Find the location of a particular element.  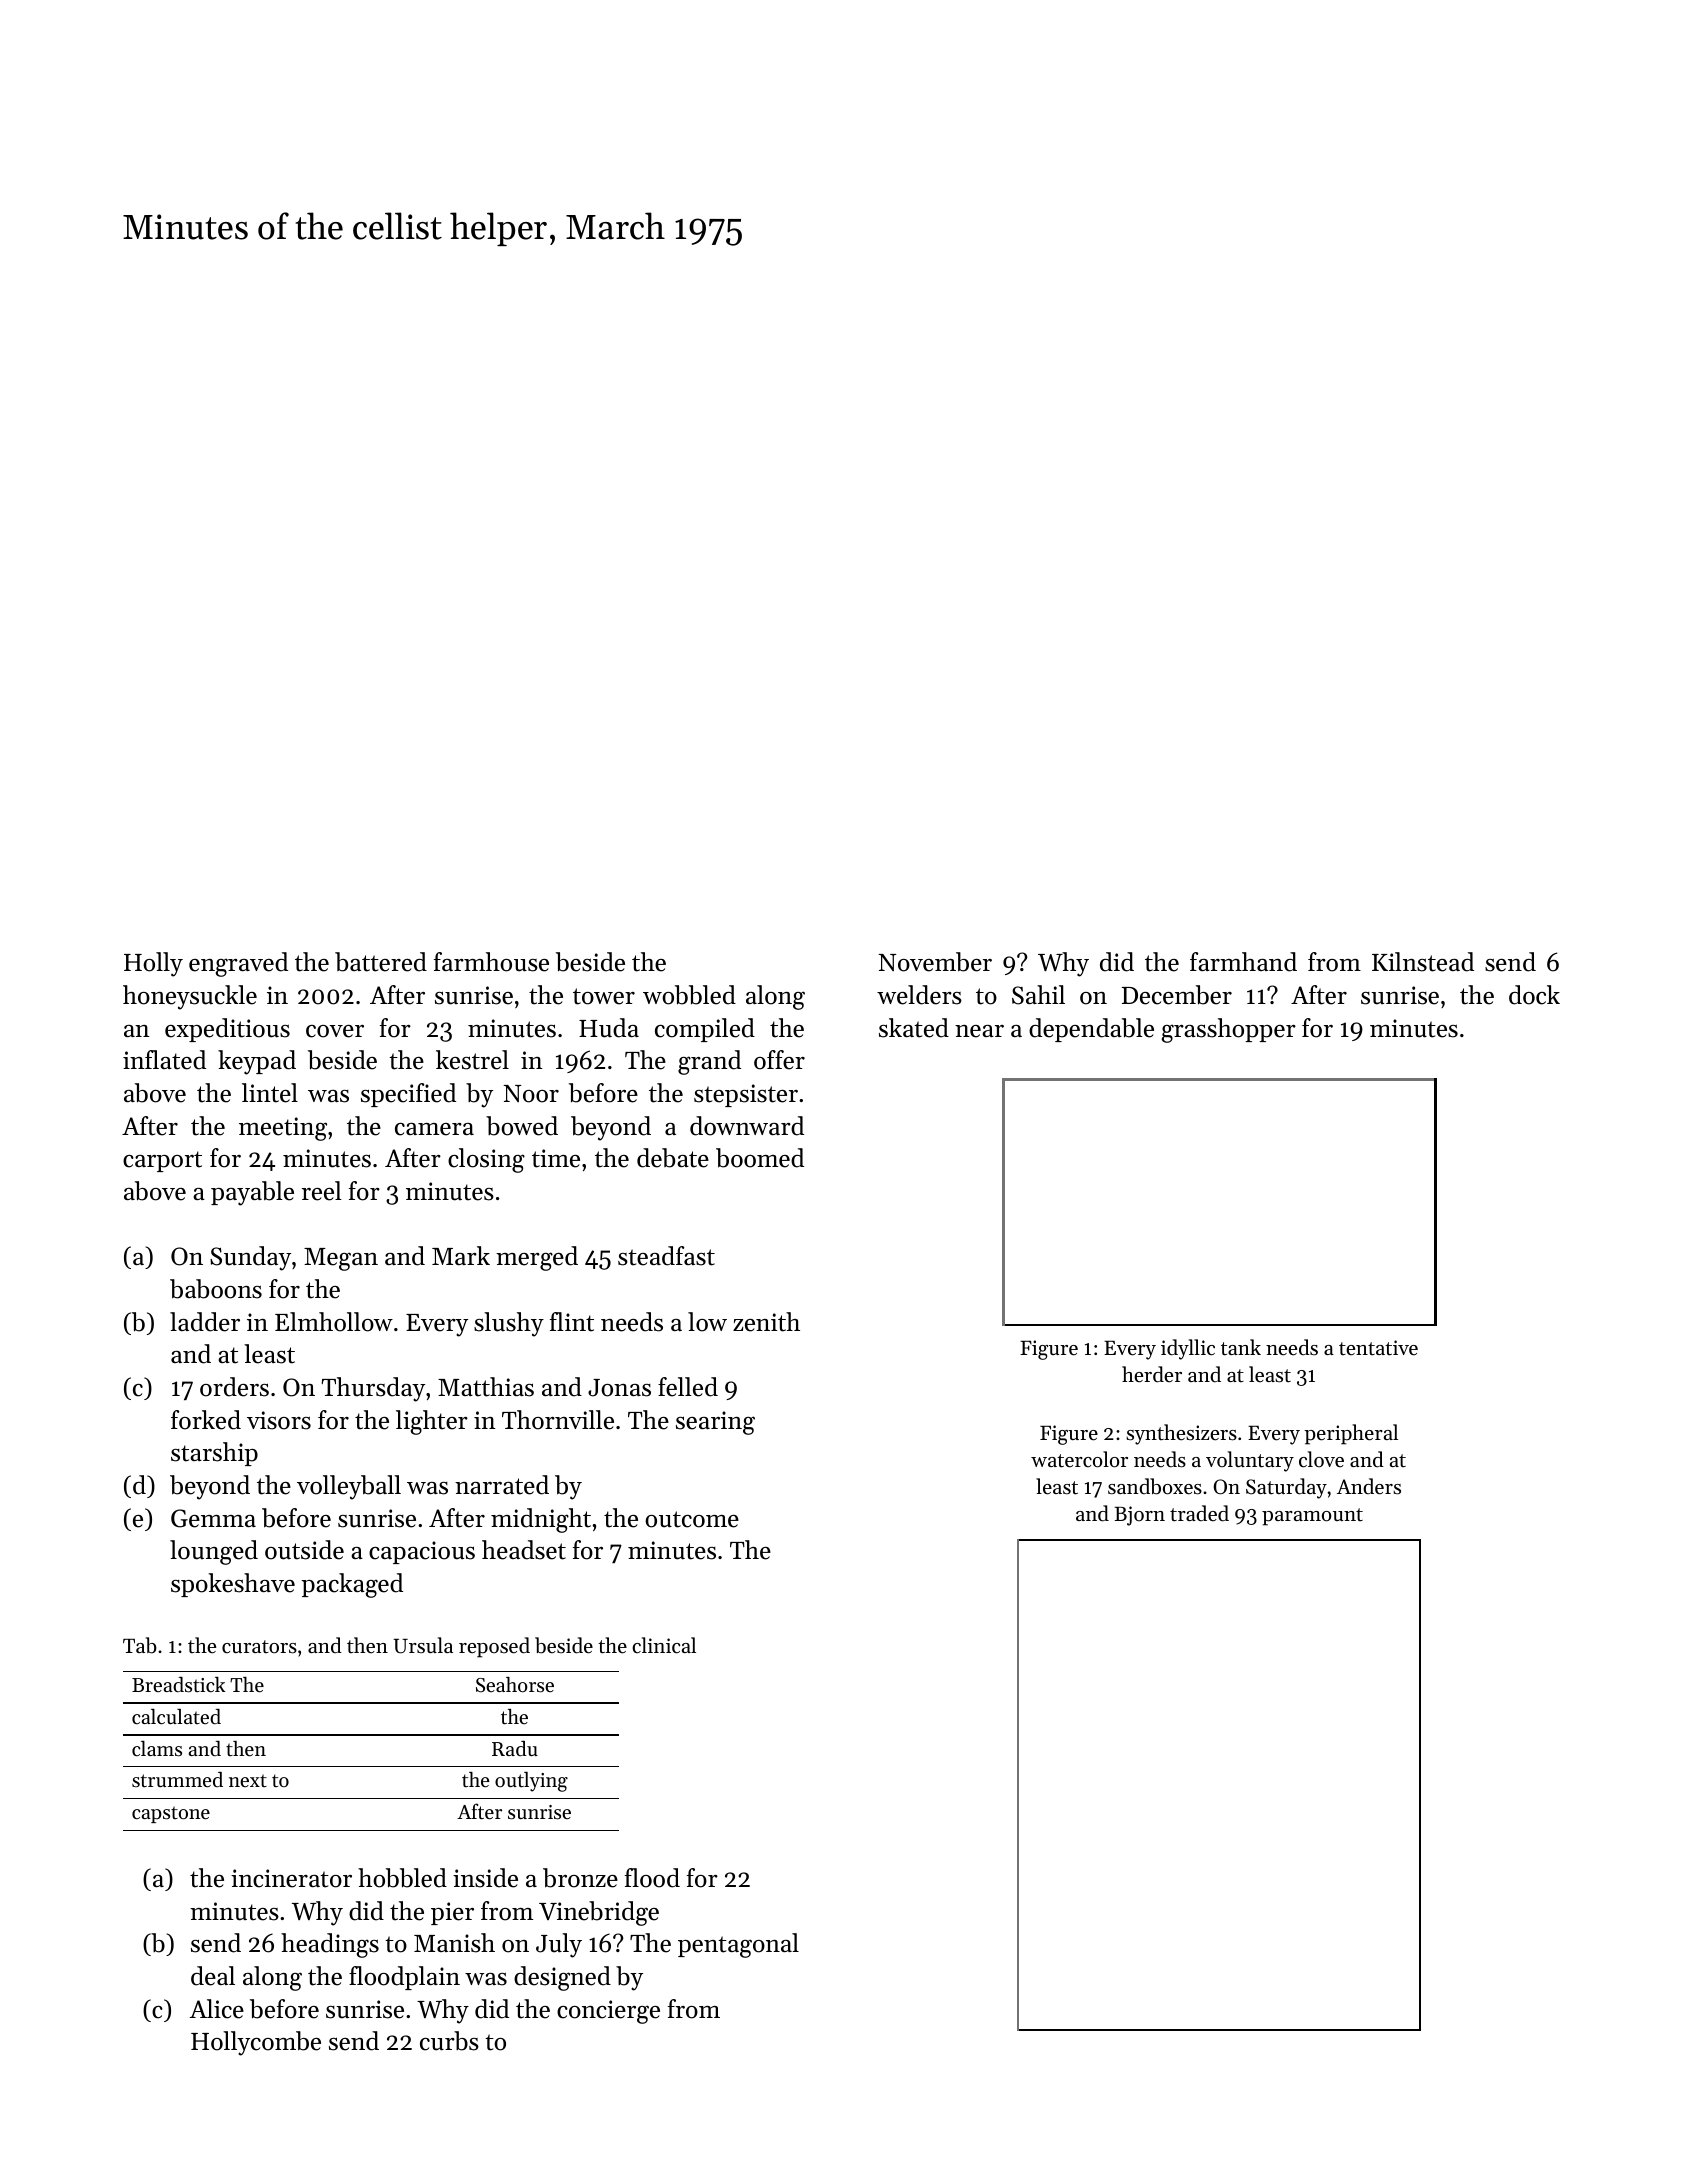

time is located at coordinates (556, 1158).
